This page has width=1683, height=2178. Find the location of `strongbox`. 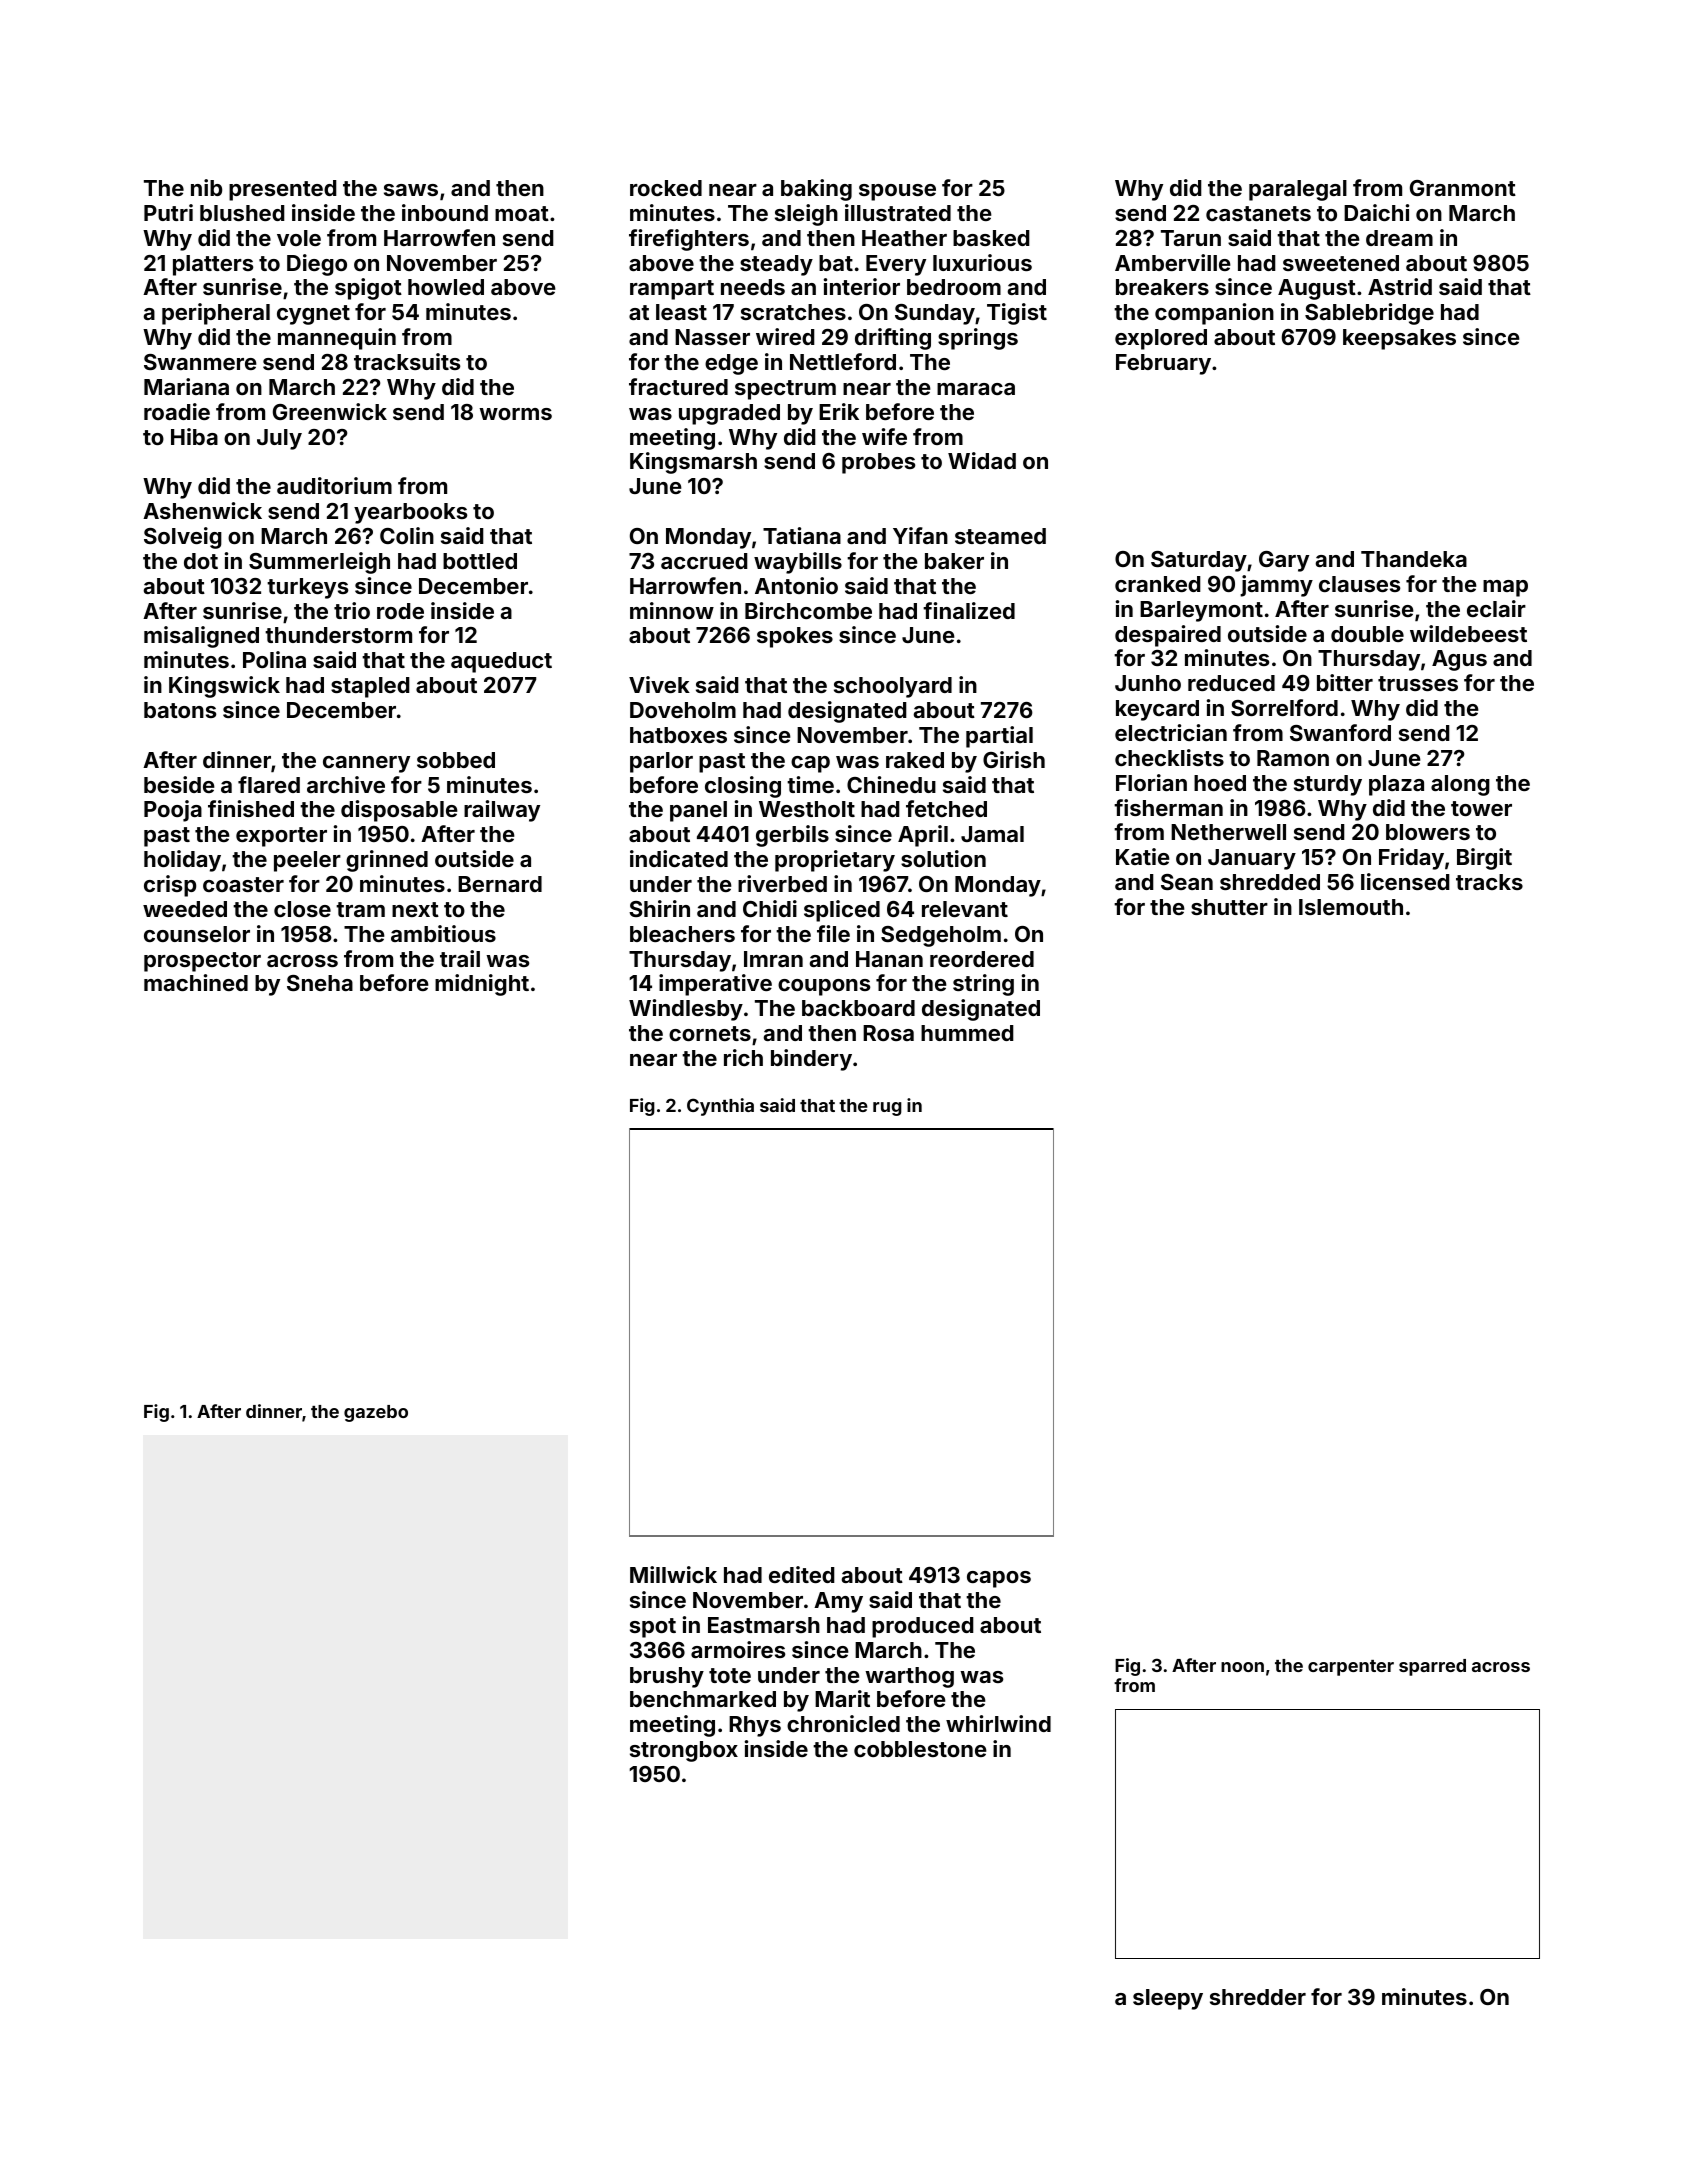

strongbox is located at coordinates (684, 1751).
